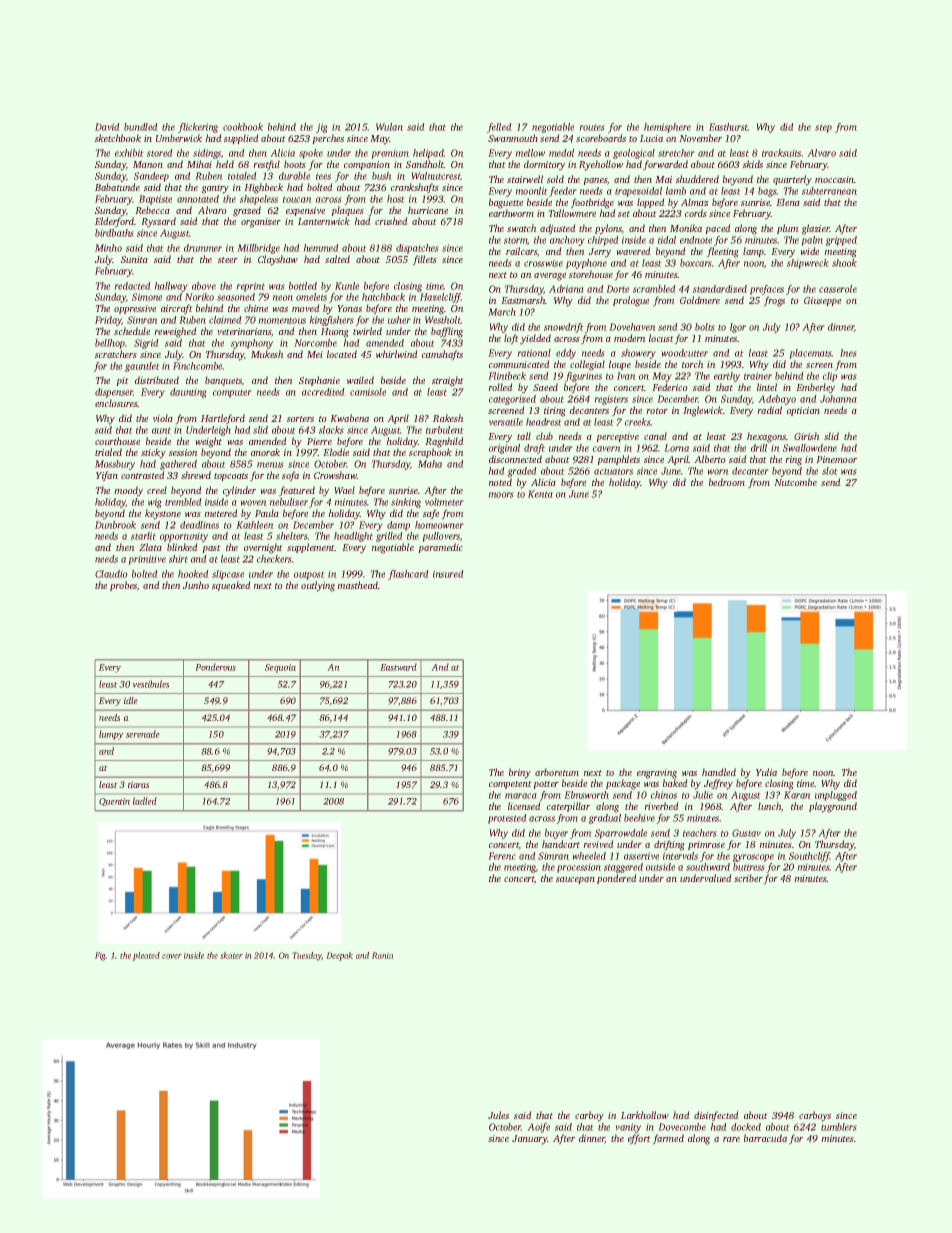 The image size is (952, 1233). What do you see at coordinates (142, 734) in the page?
I see `serenade` at bounding box center [142, 734].
